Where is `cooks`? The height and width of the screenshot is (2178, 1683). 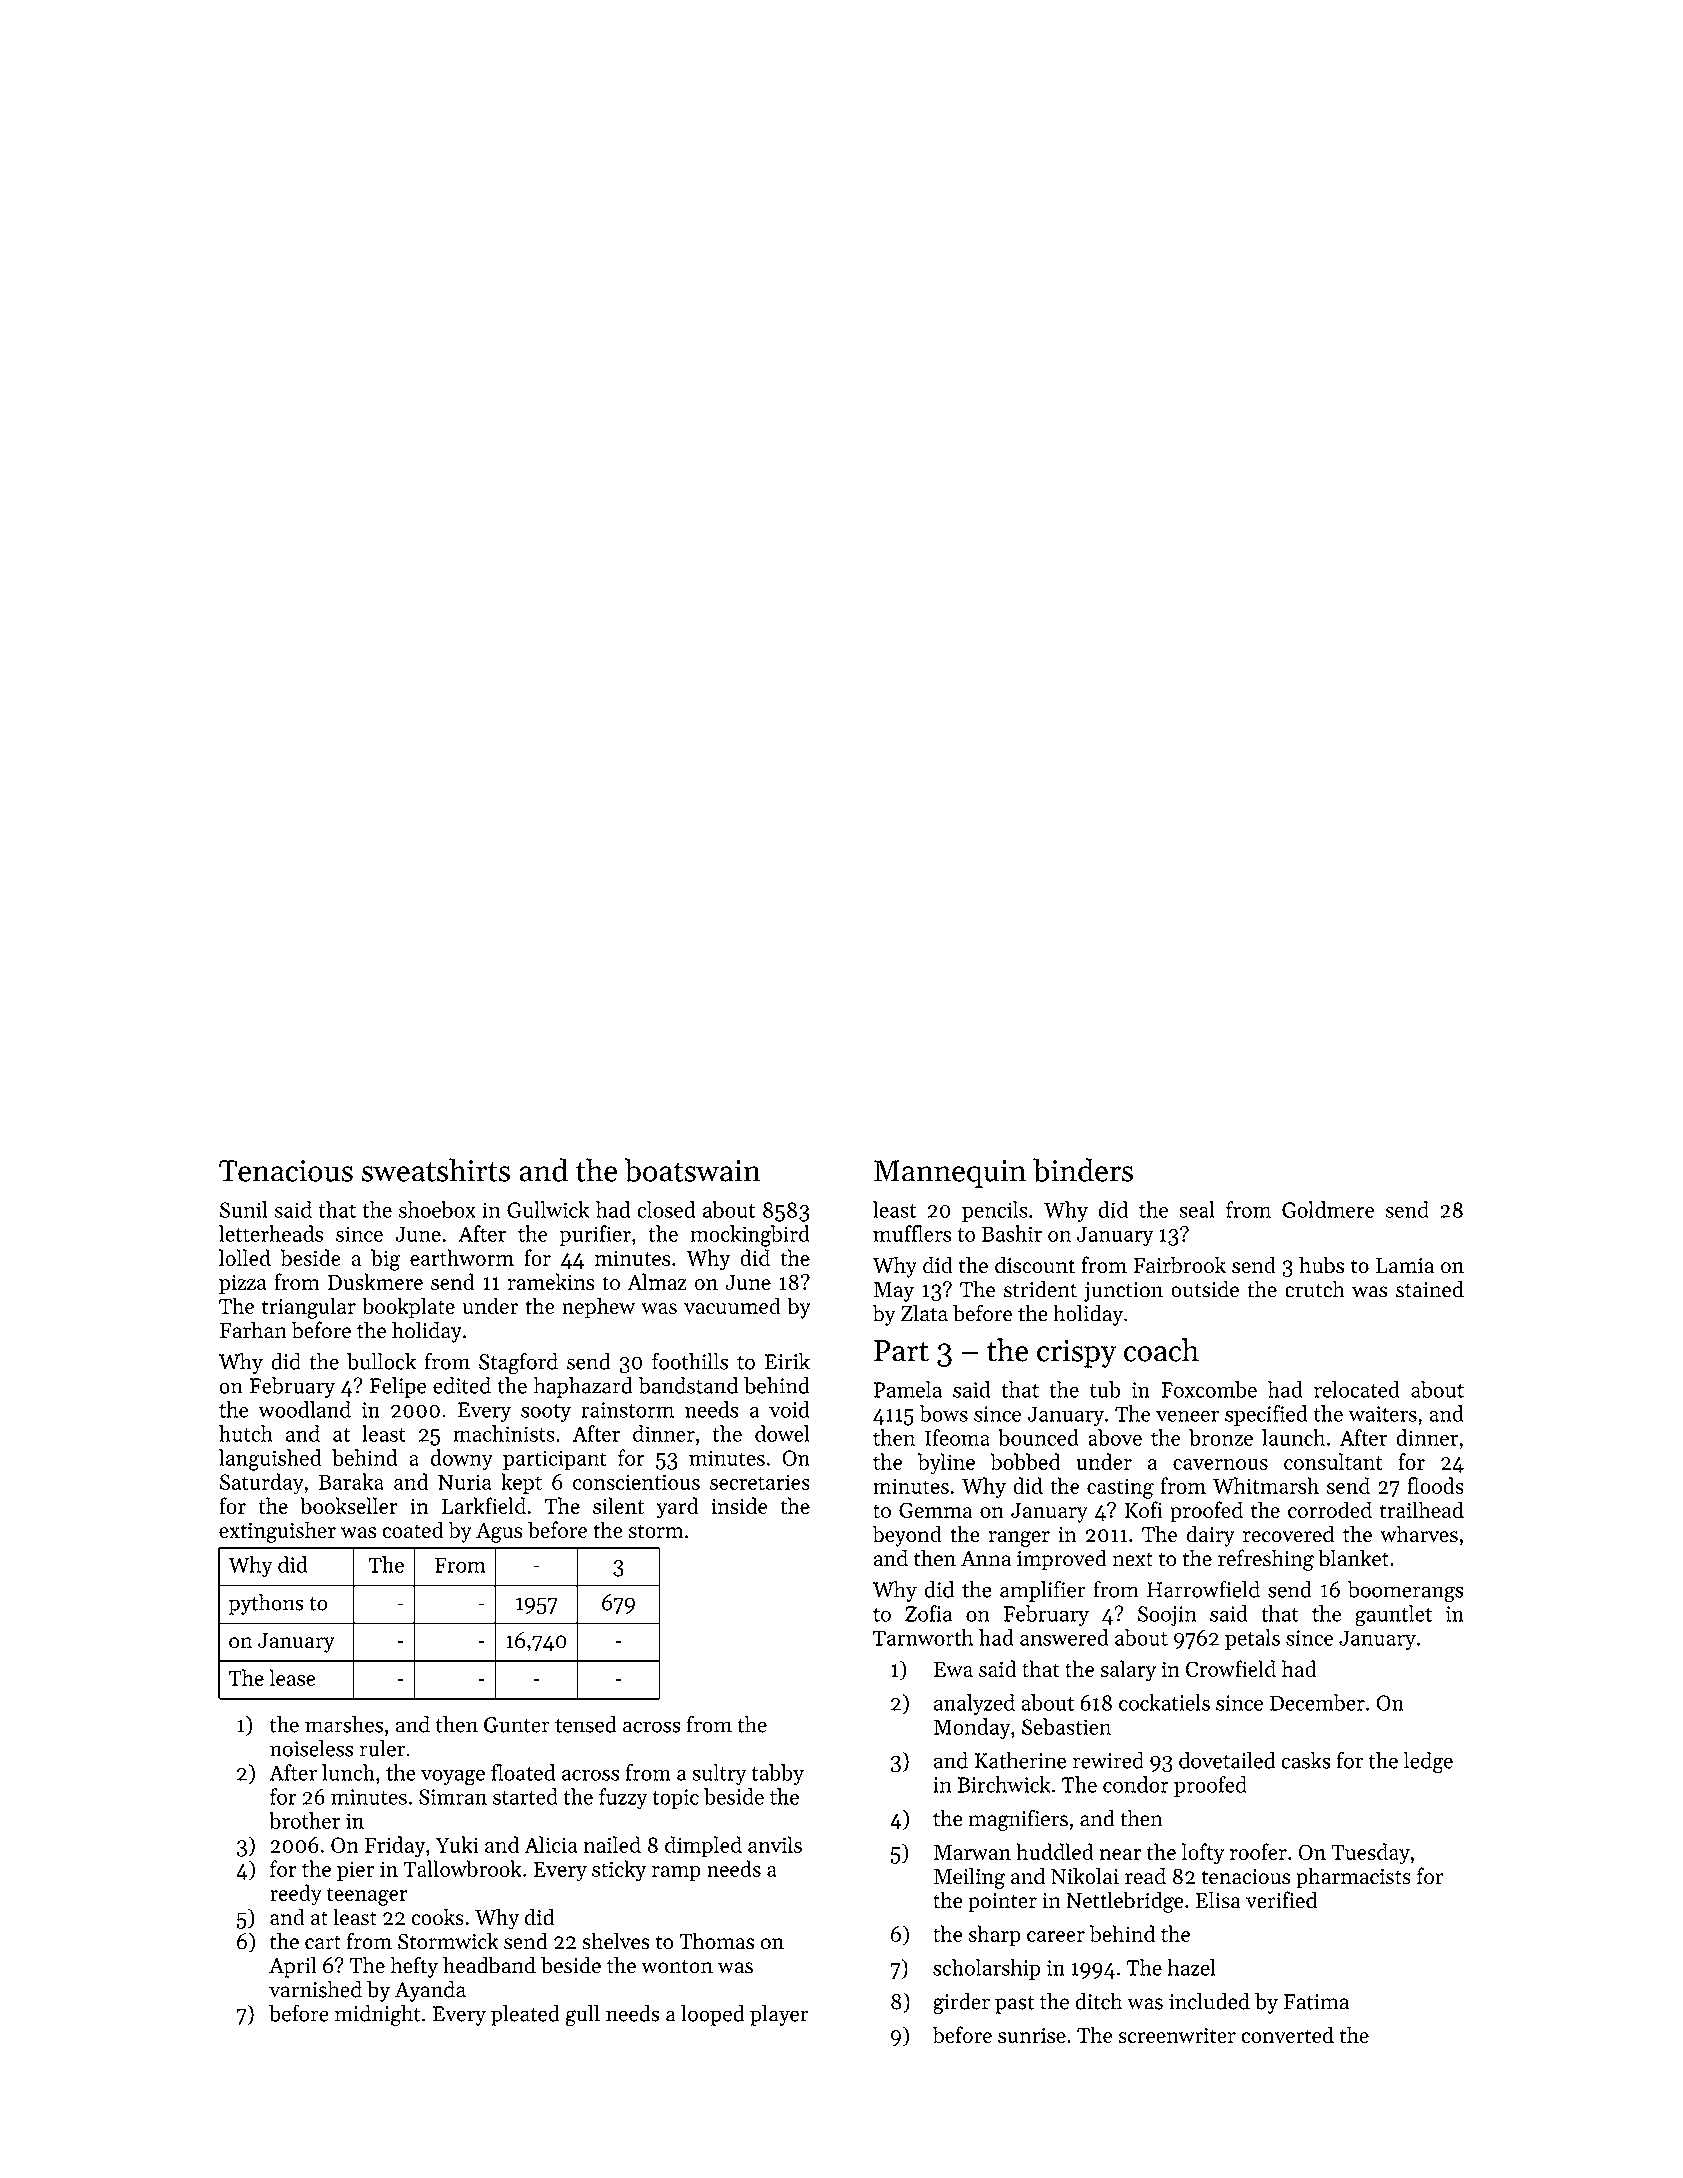
cooks is located at coordinates (437, 1917).
